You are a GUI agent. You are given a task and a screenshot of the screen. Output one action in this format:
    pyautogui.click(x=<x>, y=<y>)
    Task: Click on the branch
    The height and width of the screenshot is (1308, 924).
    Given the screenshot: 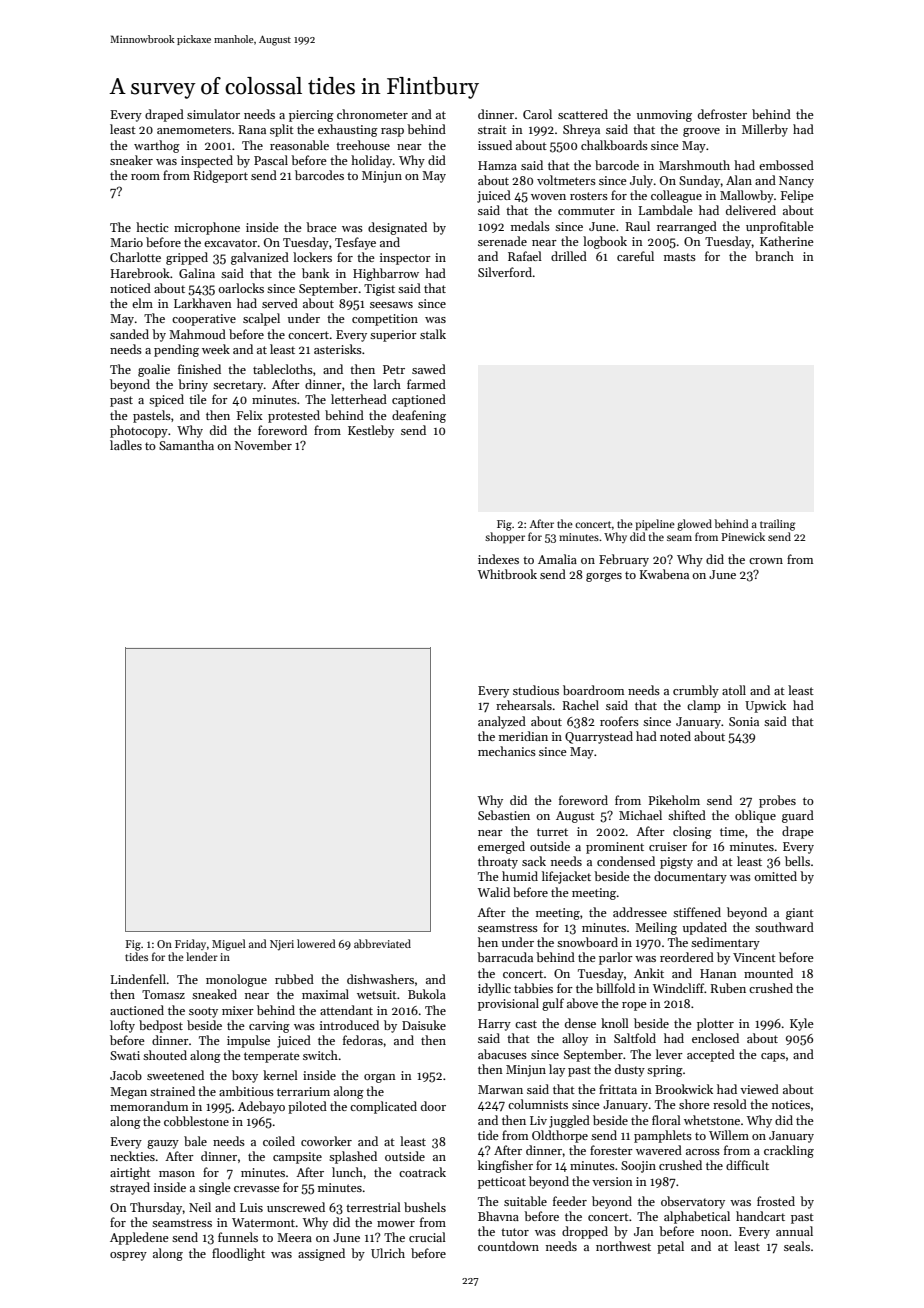 What is the action you would take?
    pyautogui.click(x=774, y=256)
